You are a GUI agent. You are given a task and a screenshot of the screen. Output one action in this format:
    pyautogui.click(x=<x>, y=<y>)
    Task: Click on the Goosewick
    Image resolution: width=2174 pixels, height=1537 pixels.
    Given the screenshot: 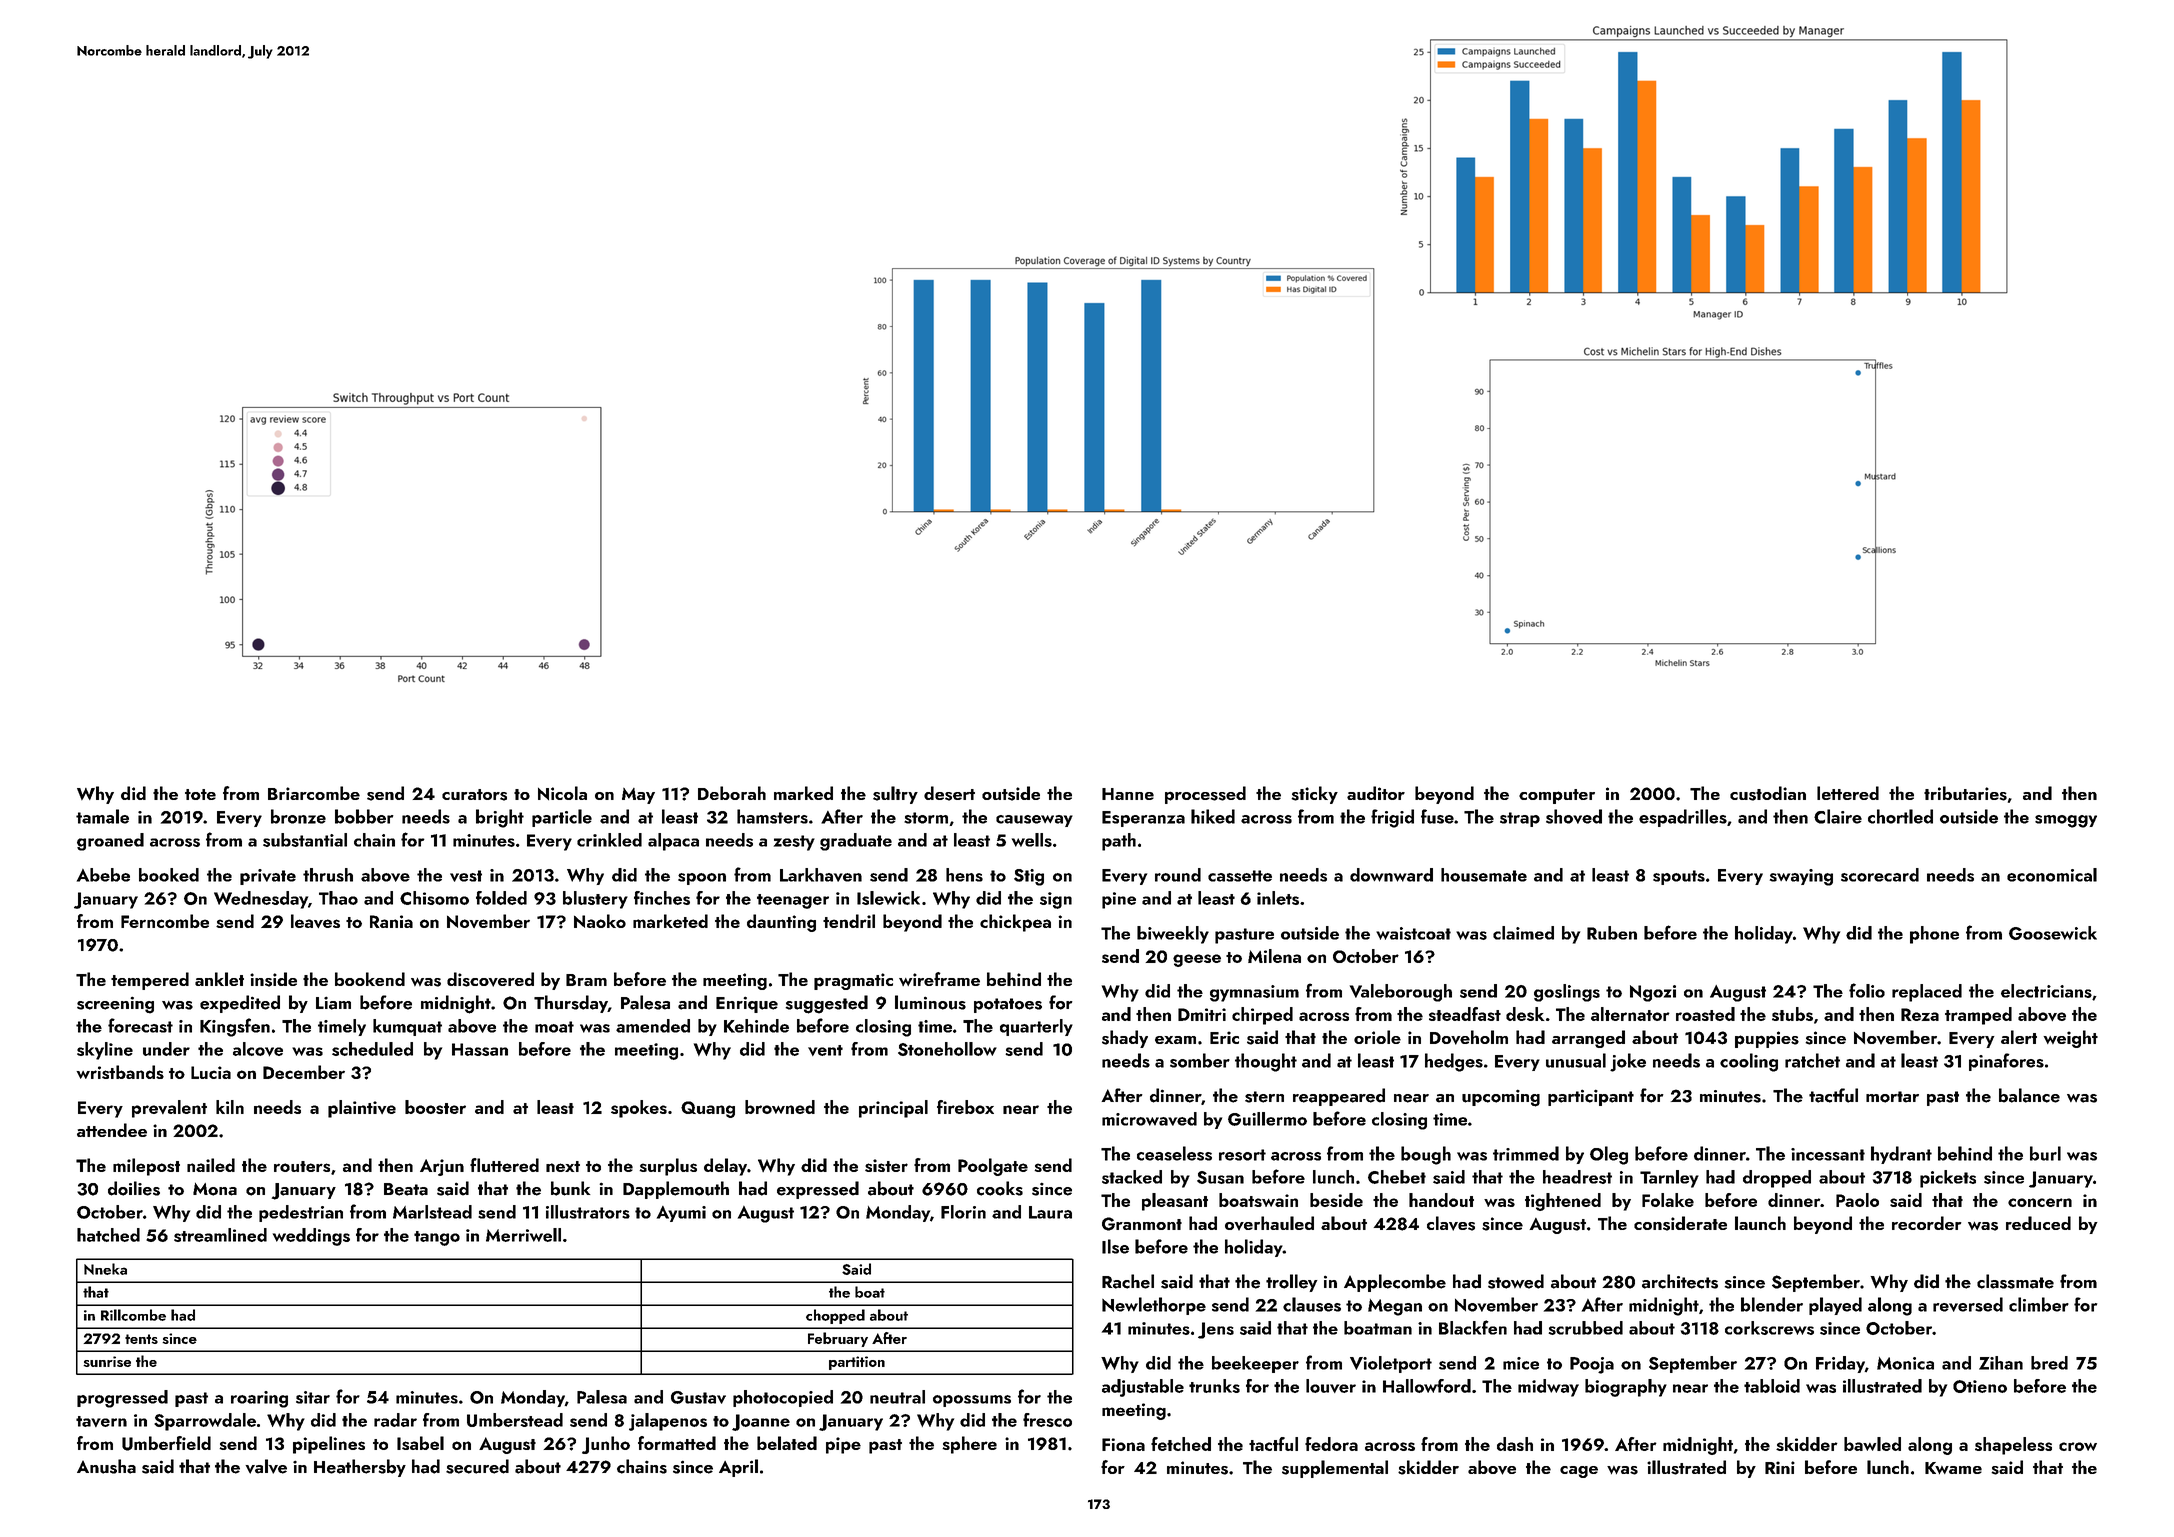 What is the action you would take?
    pyautogui.click(x=2053, y=933)
